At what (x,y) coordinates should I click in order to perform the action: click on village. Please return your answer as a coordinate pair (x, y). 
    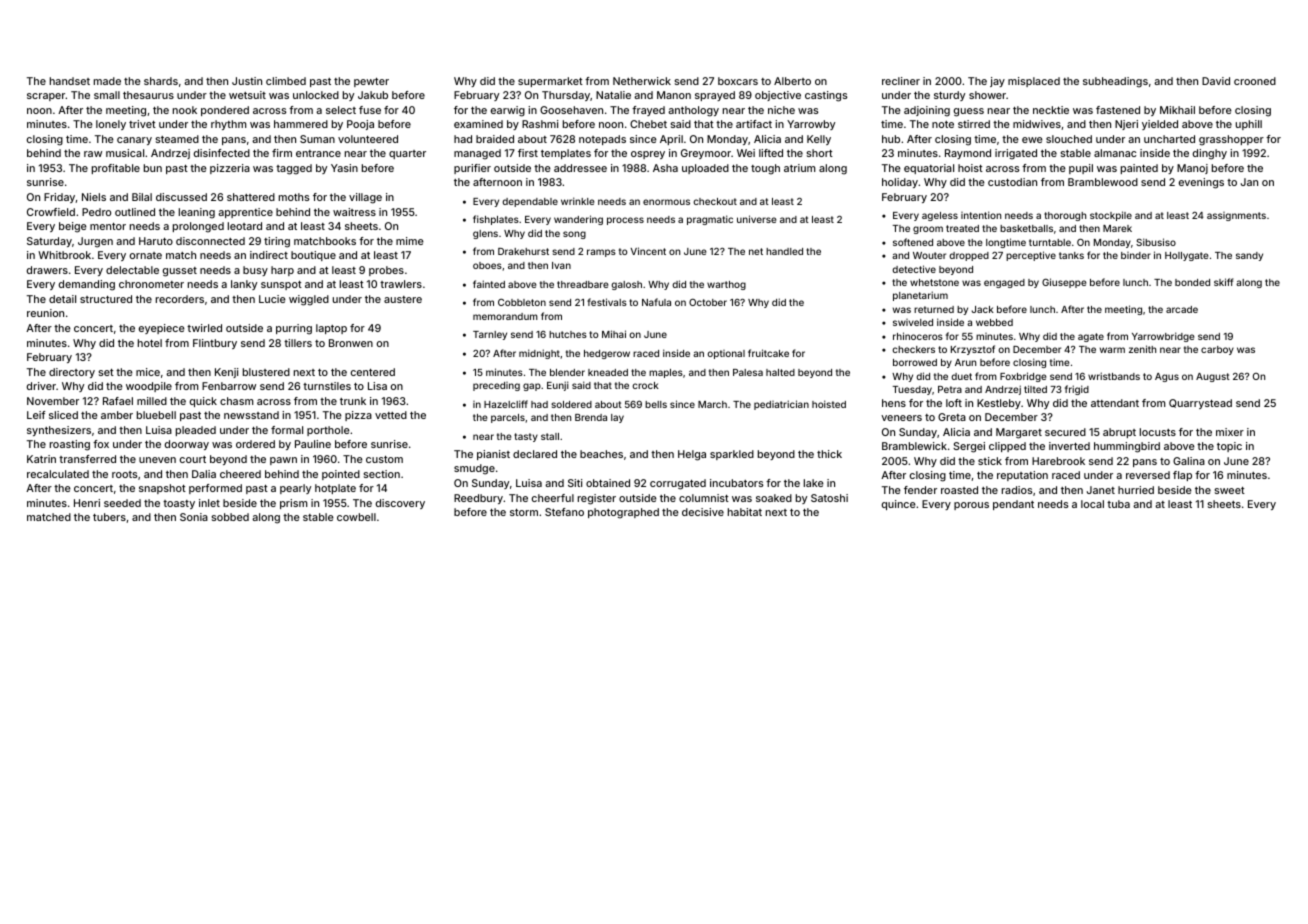
    Looking at the image, I should click on (365, 198).
